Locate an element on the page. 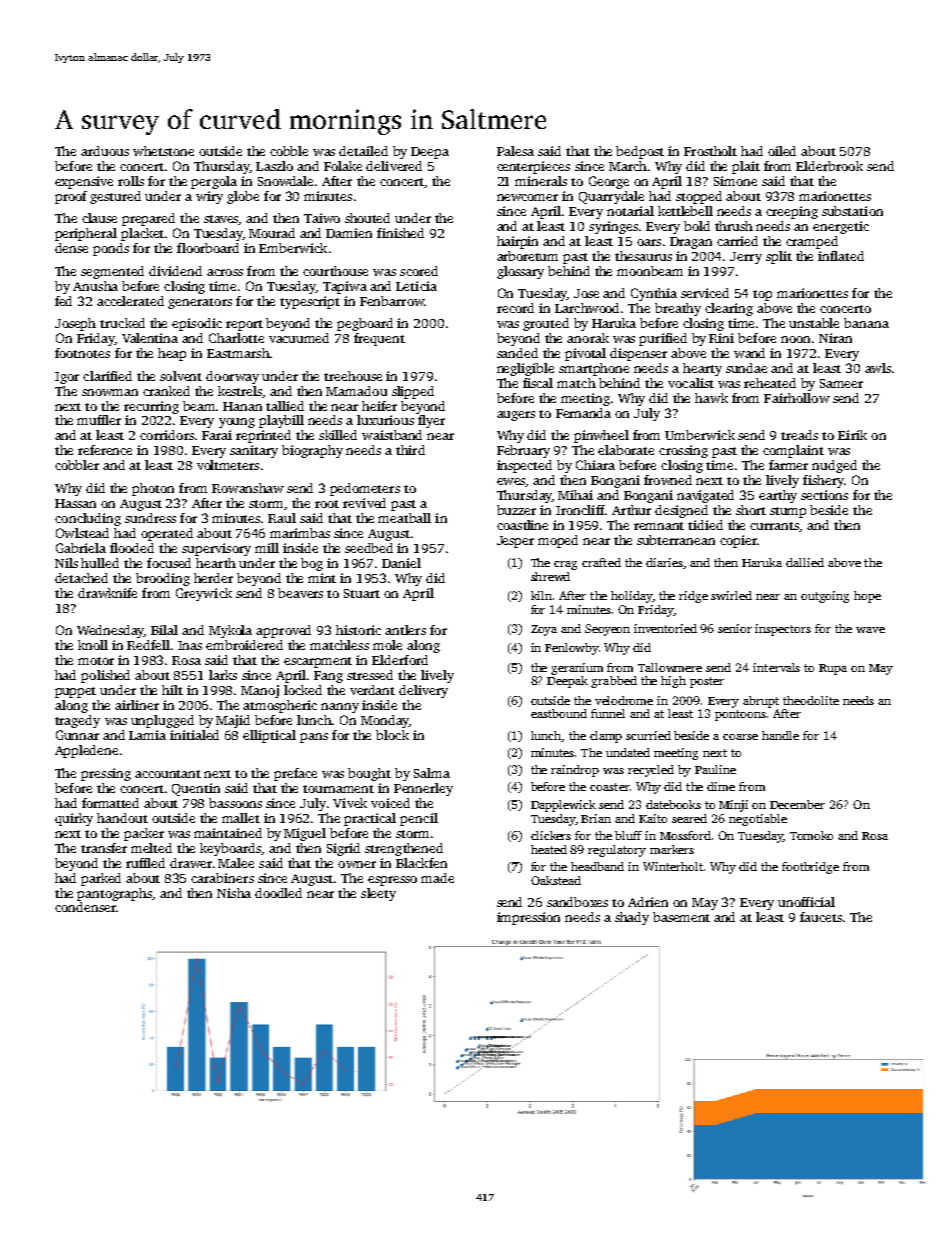  made is located at coordinates (437, 878).
